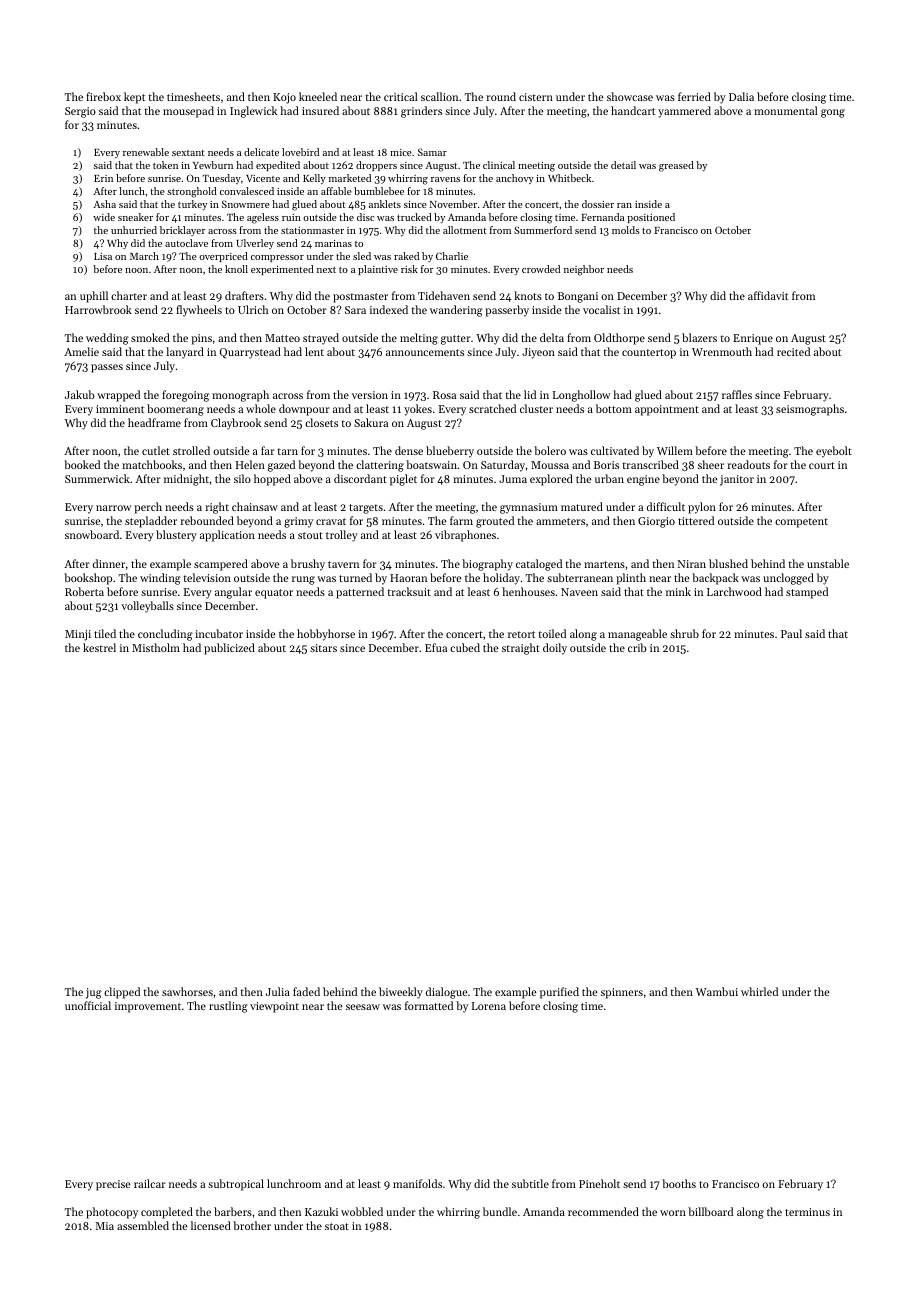 The image size is (924, 1308). I want to click on gong, so click(833, 113).
